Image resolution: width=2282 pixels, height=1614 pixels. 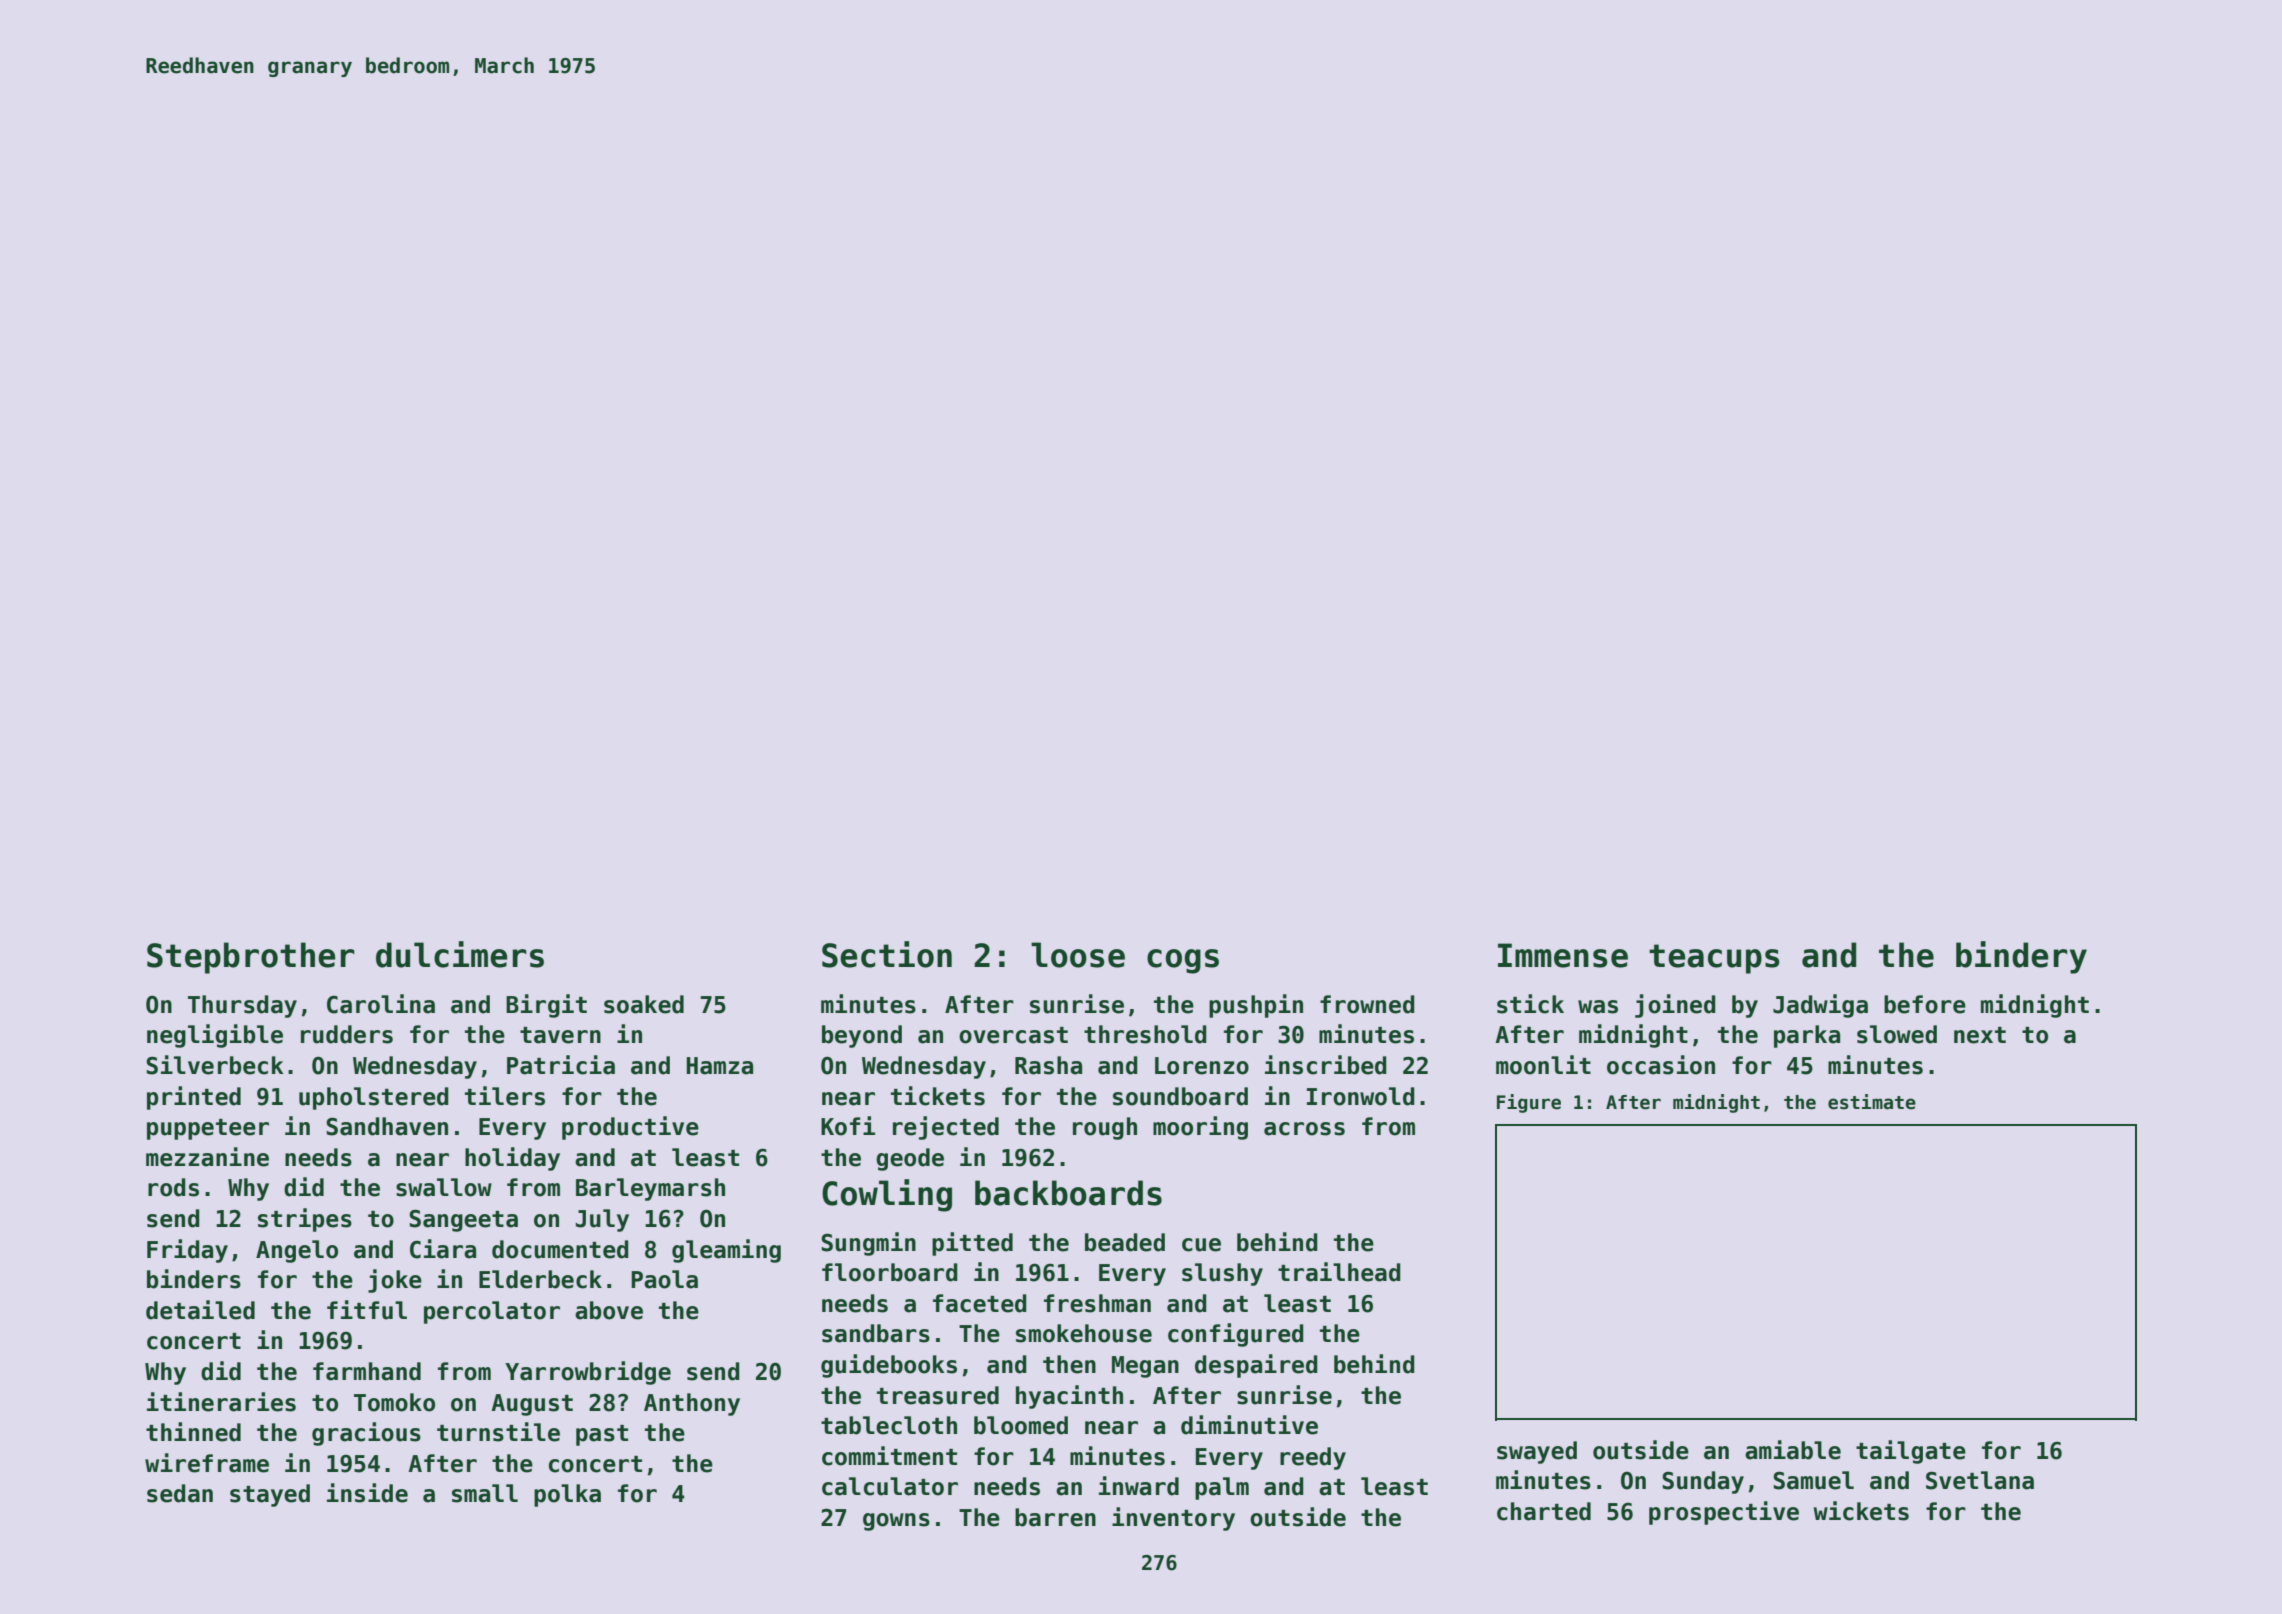 I want to click on across, so click(x=1304, y=1129).
